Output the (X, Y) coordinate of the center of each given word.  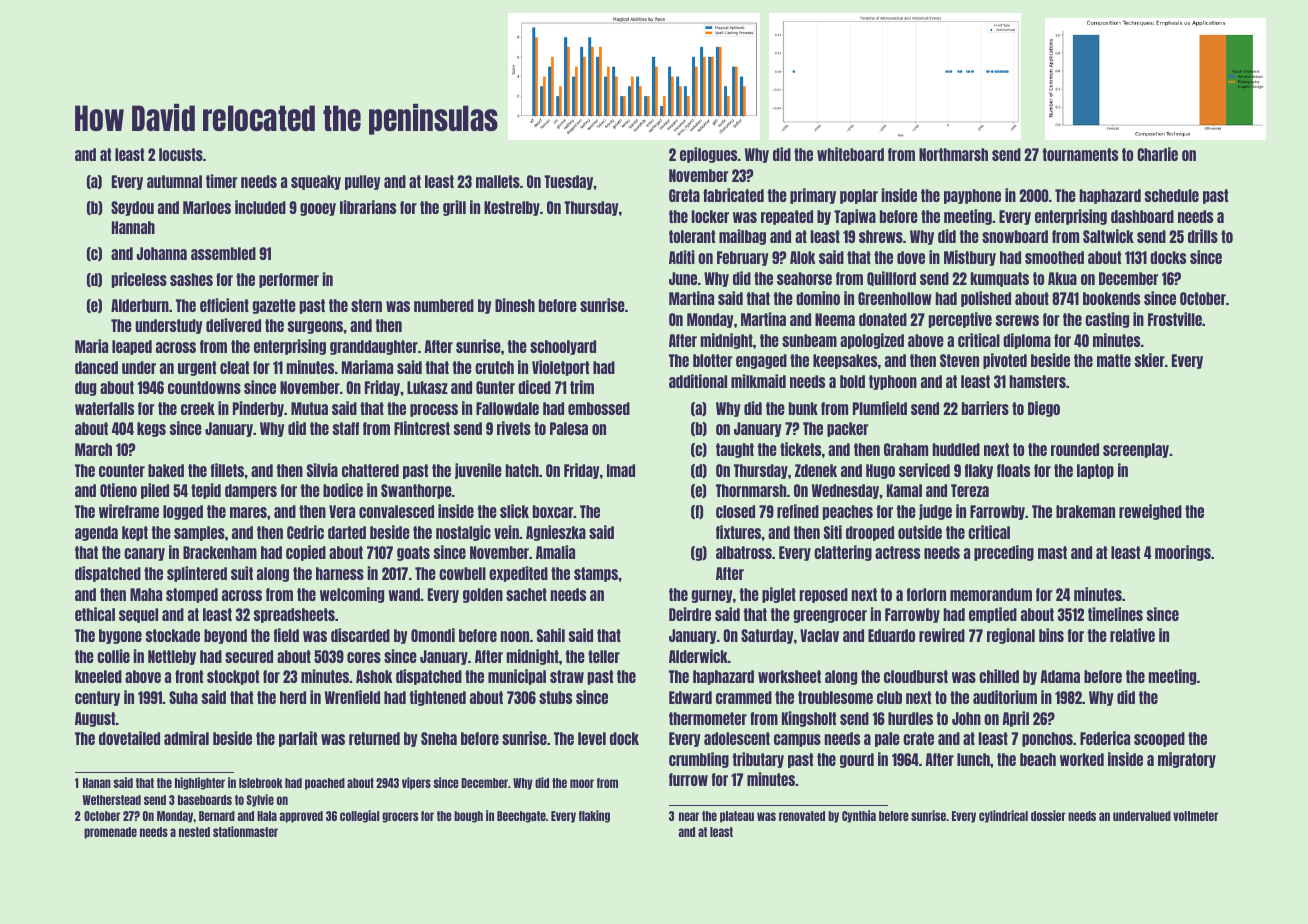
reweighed (1150, 512)
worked (1082, 759)
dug (85, 388)
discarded (360, 635)
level (592, 738)
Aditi (682, 257)
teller (604, 656)
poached (325, 784)
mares (248, 512)
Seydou (132, 208)
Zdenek (816, 470)
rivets (514, 428)
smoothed (1054, 257)
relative (1132, 635)
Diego (1044, 409)
